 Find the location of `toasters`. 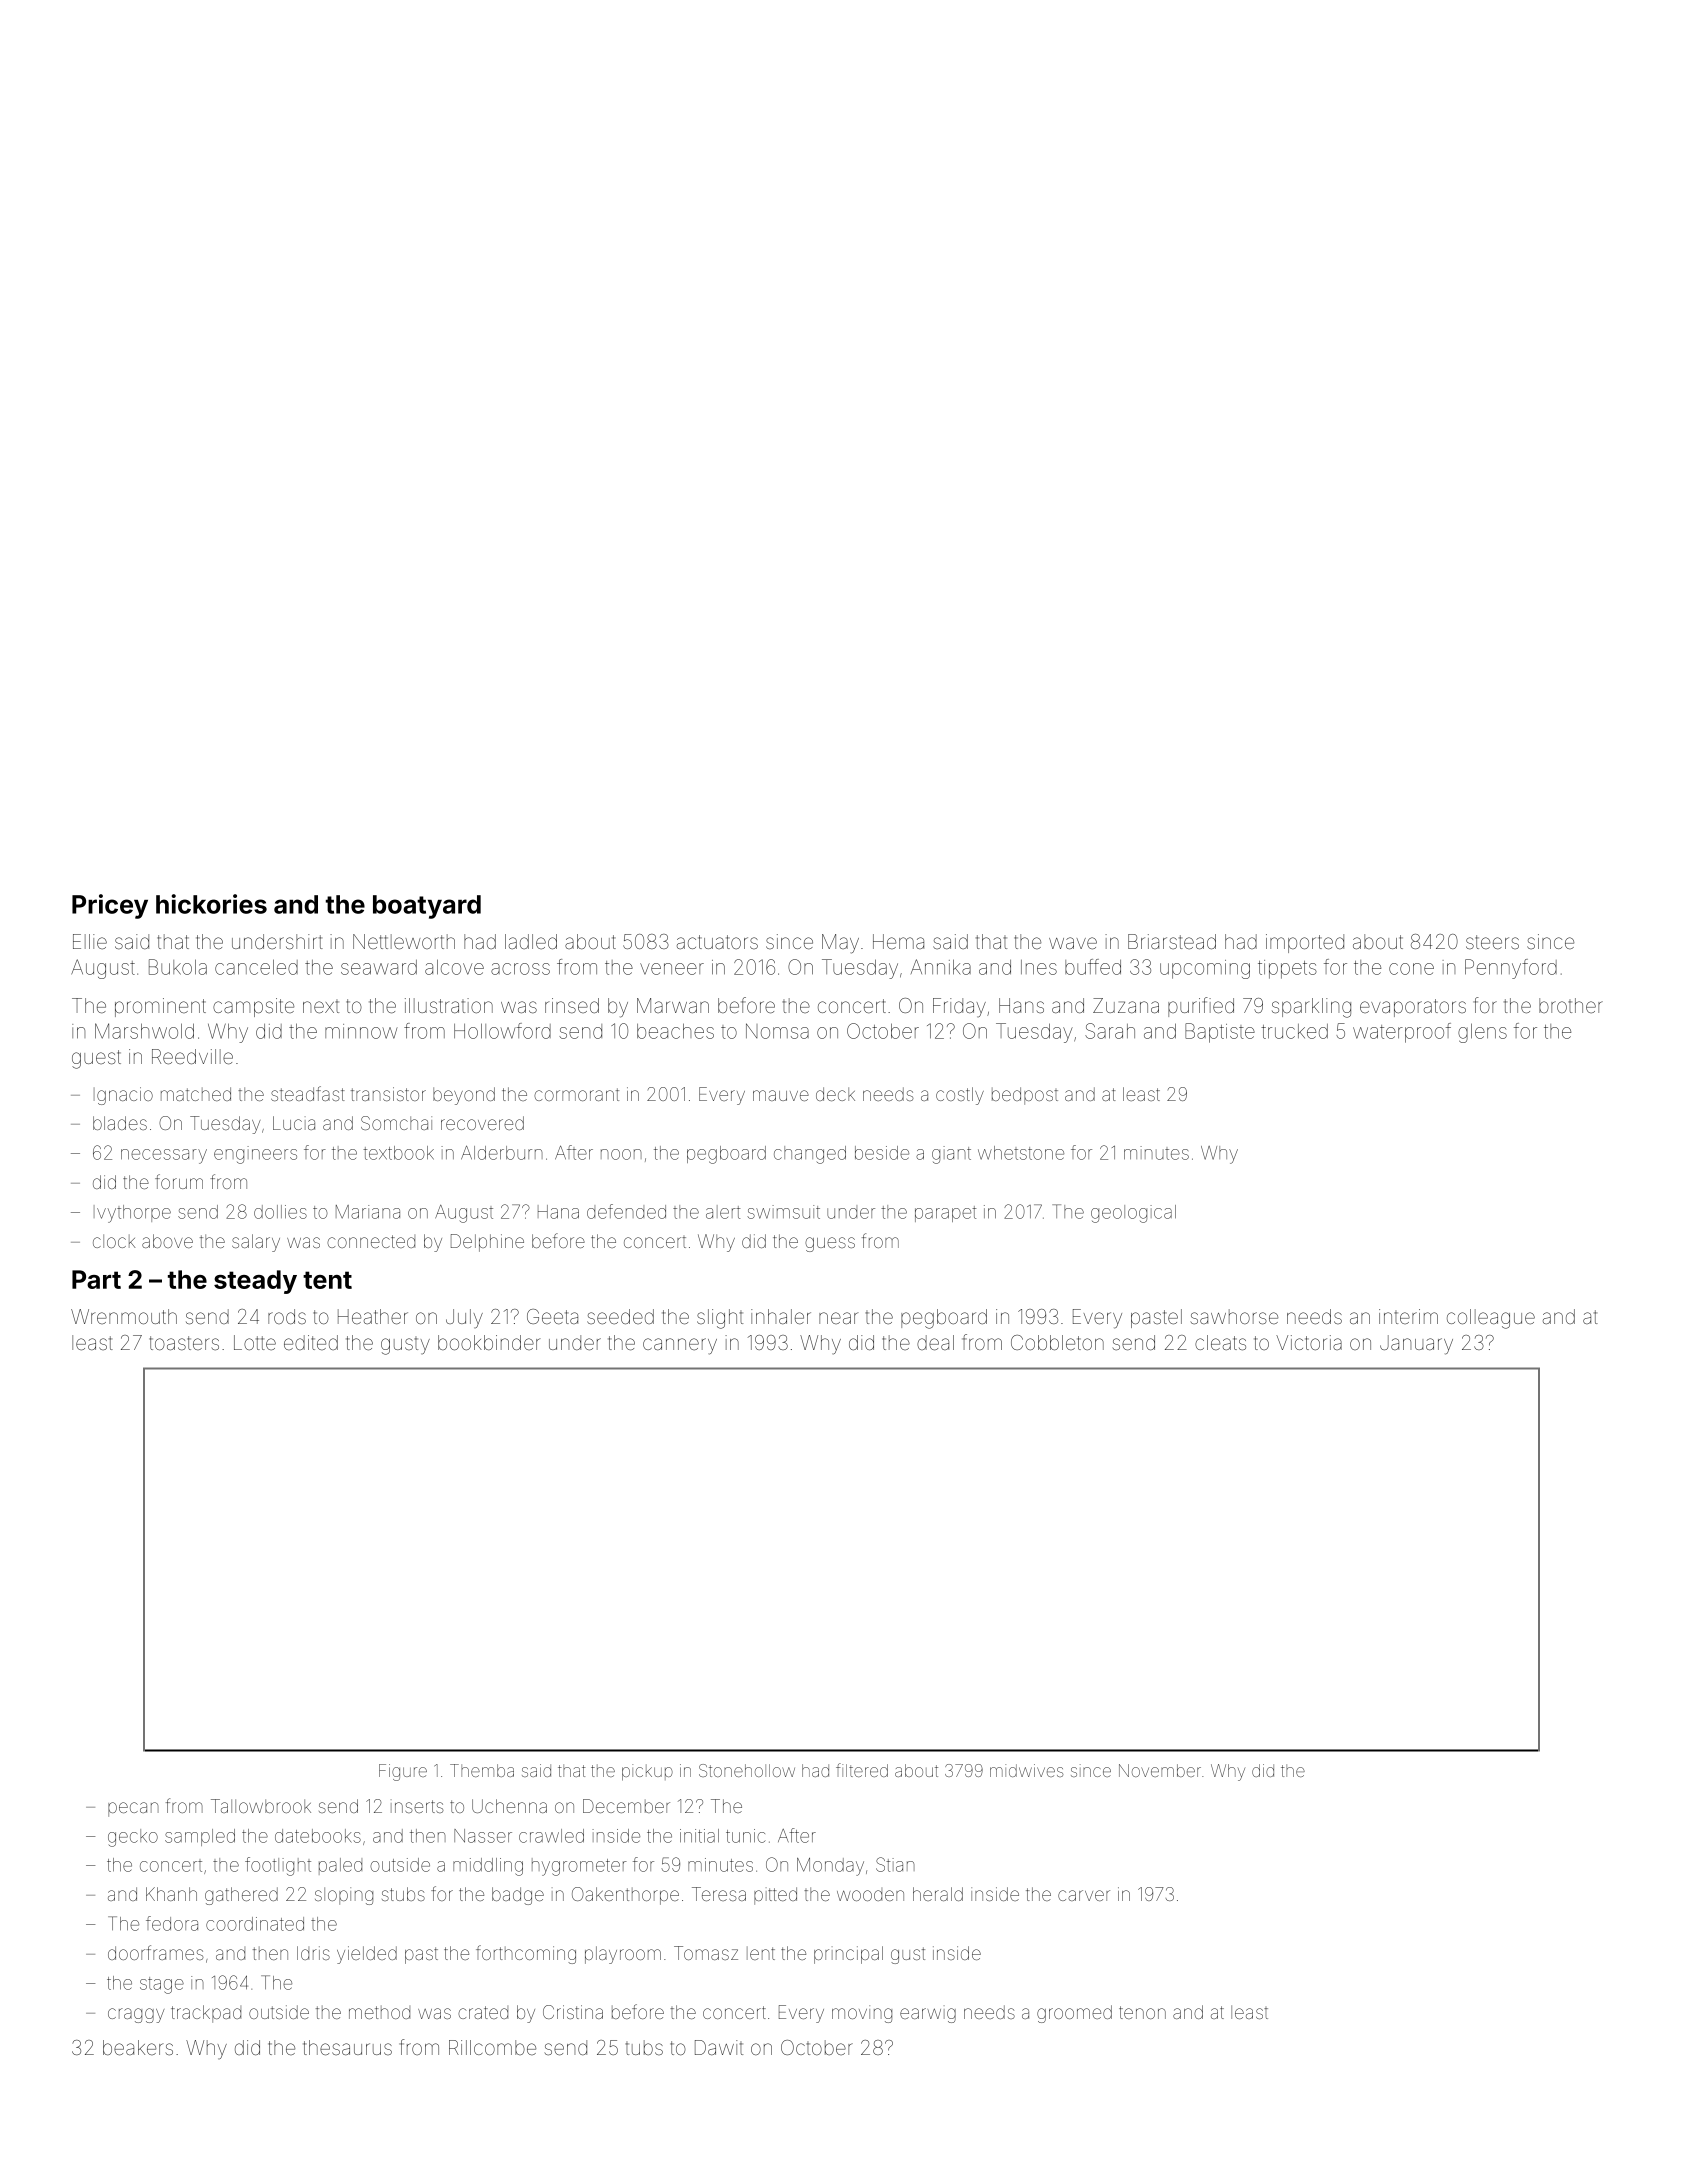

toasters is located at coordinates (184, 1343).
